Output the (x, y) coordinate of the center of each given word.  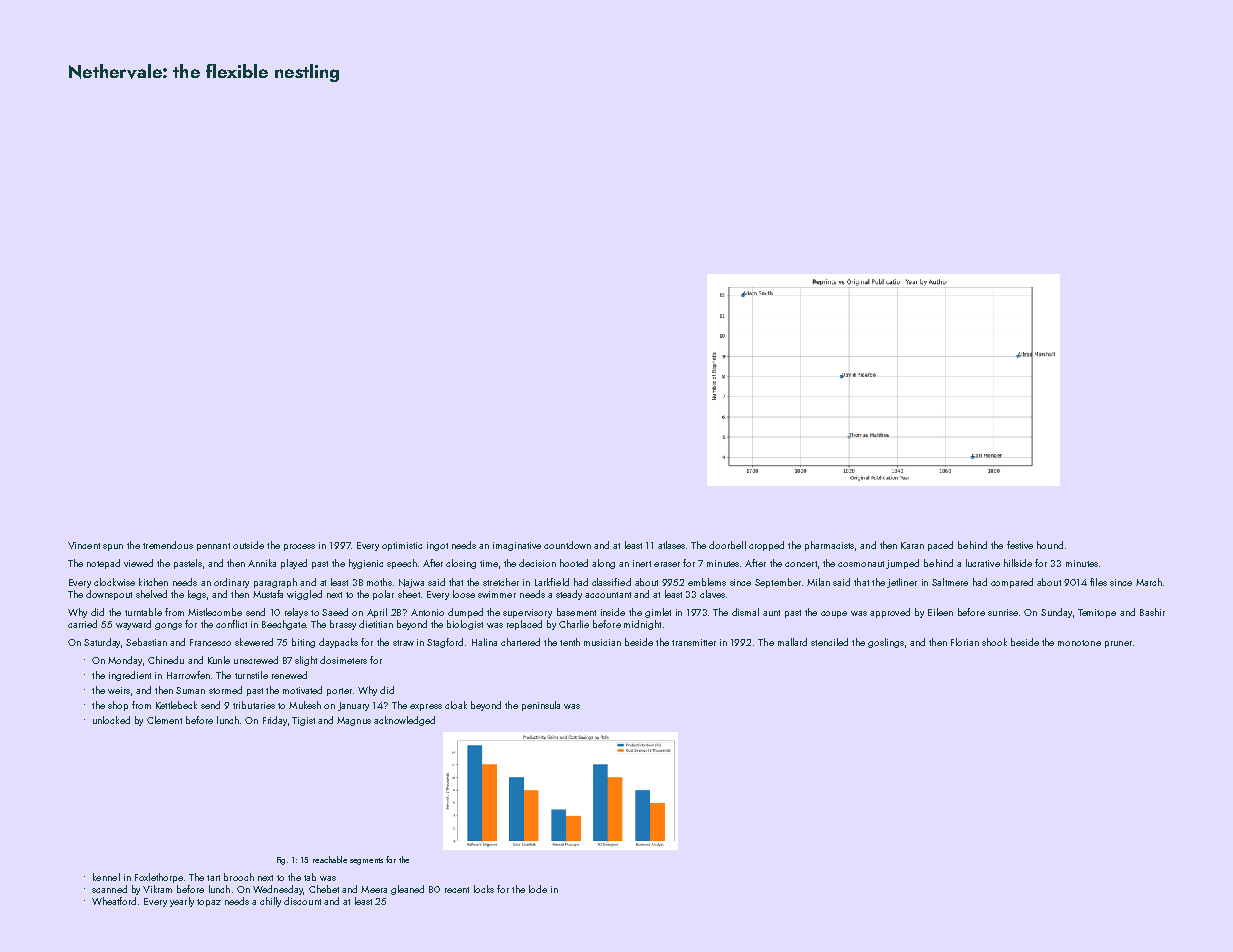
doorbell (727, 545)
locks (484, 889)
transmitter (694, 642)
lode (538, 889)
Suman (190, 690)
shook (994, 642)
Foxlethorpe (159, 878)
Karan (912, 545)
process (299, 547)
